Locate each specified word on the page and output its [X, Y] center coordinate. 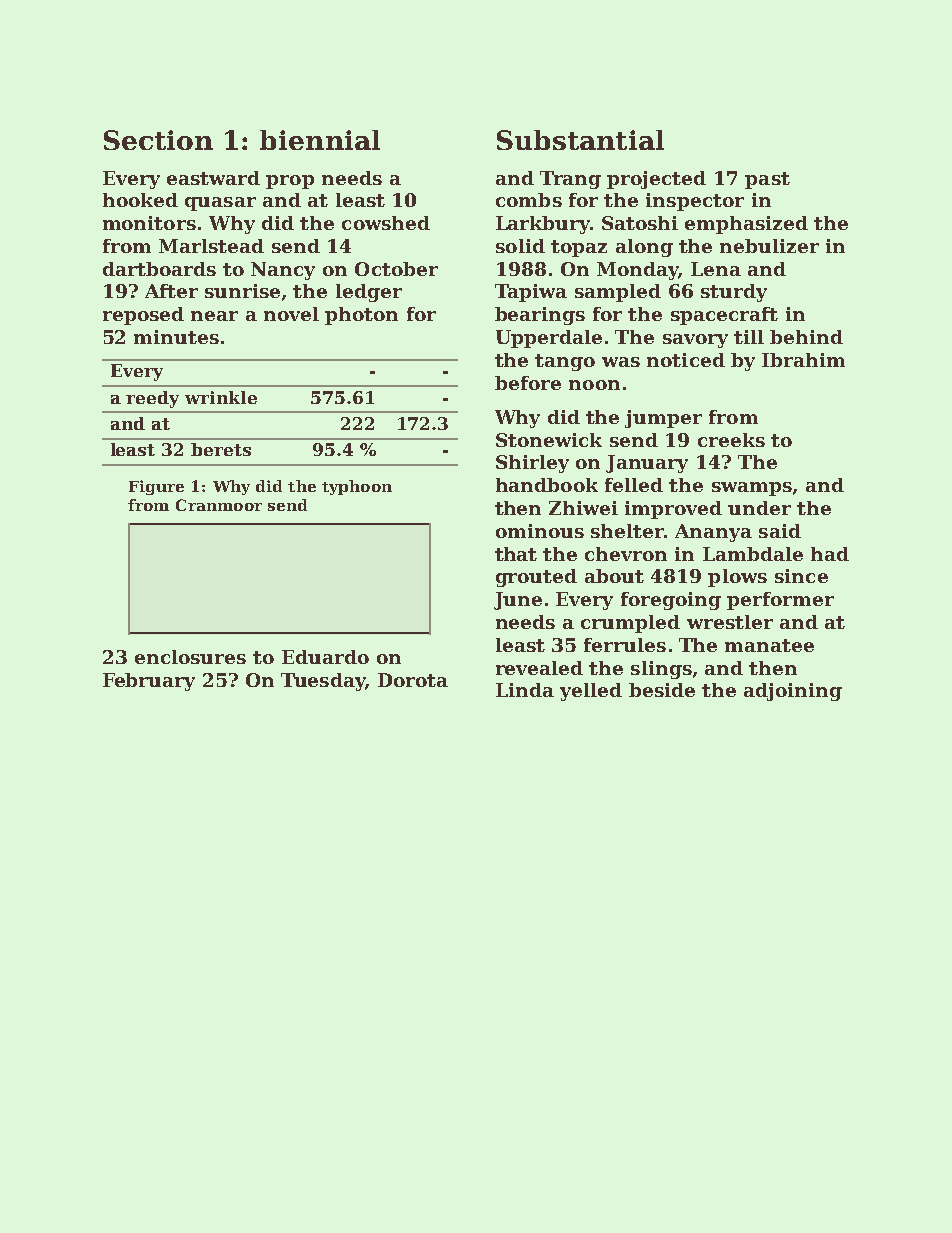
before [528, 383]
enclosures [190, 657]
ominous [540, 531]
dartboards [159, 269]
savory [695, 341]
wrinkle [221, 397]
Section [158, 140]
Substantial [580, 140]
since [801, 576]
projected [656, 180]
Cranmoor [219, 505]
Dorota [413, 680]
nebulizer [769, 246]
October [396, 269]
